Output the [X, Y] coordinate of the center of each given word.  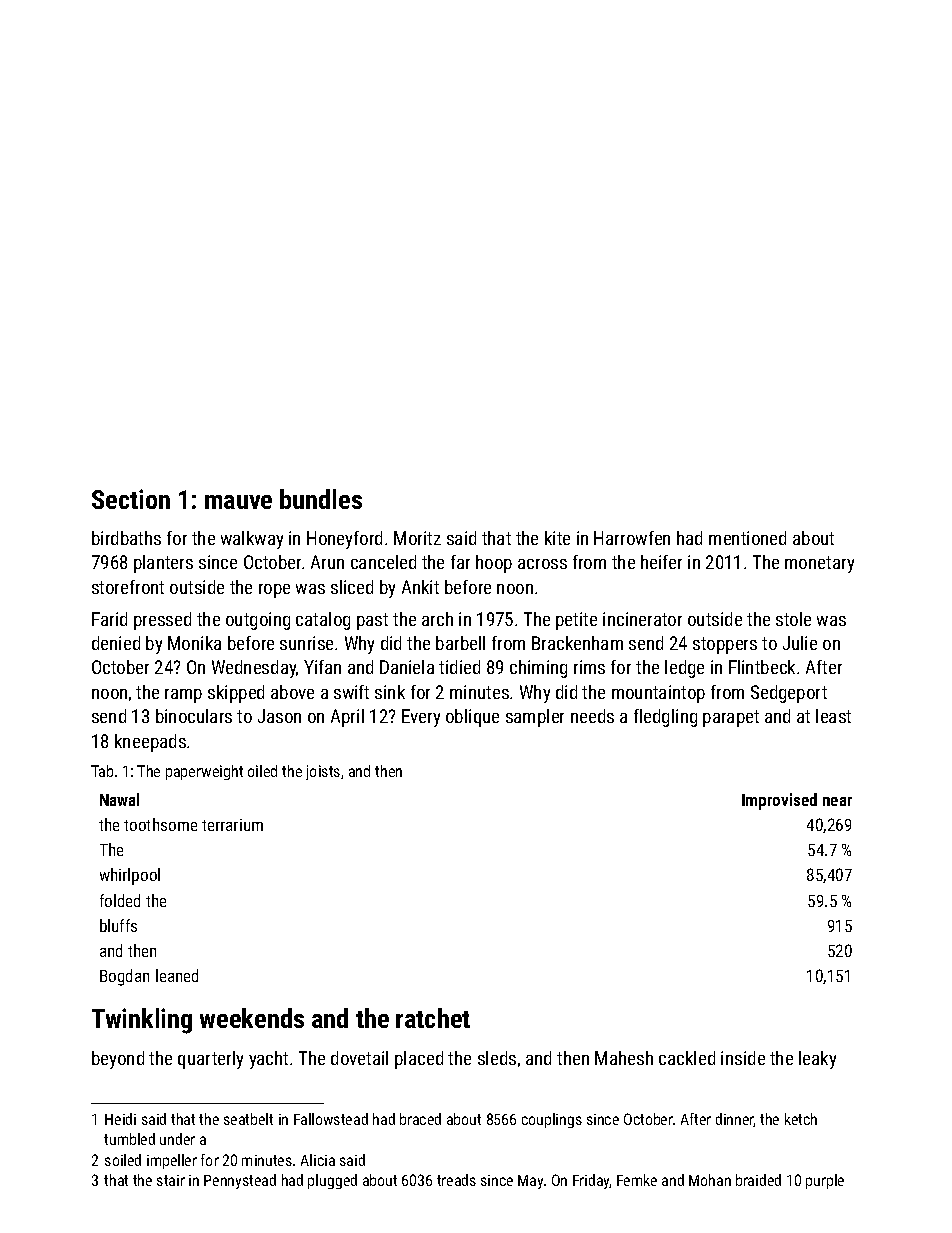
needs [592, 716]
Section [131, 499]
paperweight [204, 772]
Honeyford [344, 540]
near [837, 801]
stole [793, 619]
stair [171, 1180]
